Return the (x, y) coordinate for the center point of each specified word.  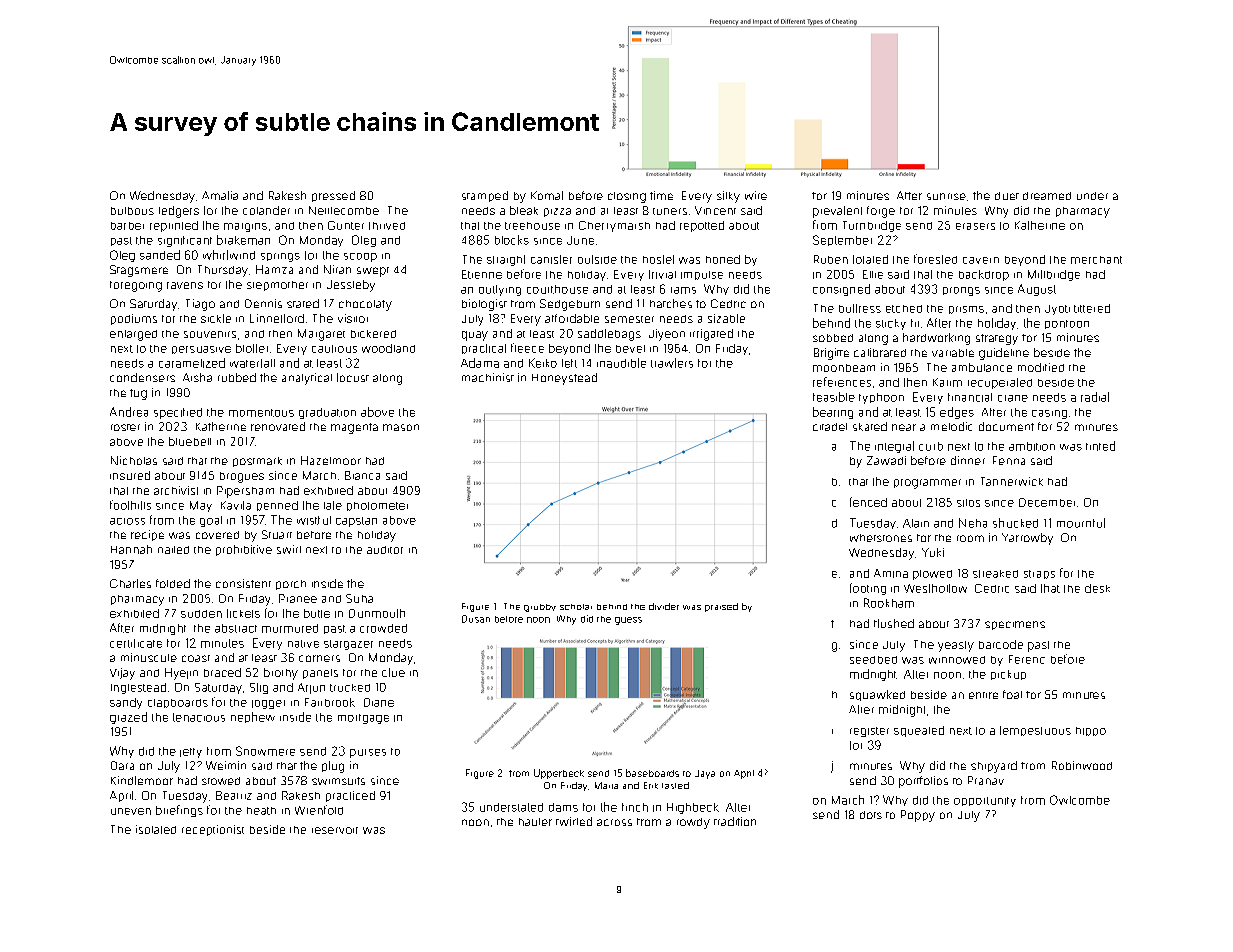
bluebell (190, 441)
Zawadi (886, 460)
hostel (658, 259)
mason (401, 427)
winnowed (957, 660)
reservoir (335, 830)
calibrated (880, 352)
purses (368, 753)
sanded (160, 255)
